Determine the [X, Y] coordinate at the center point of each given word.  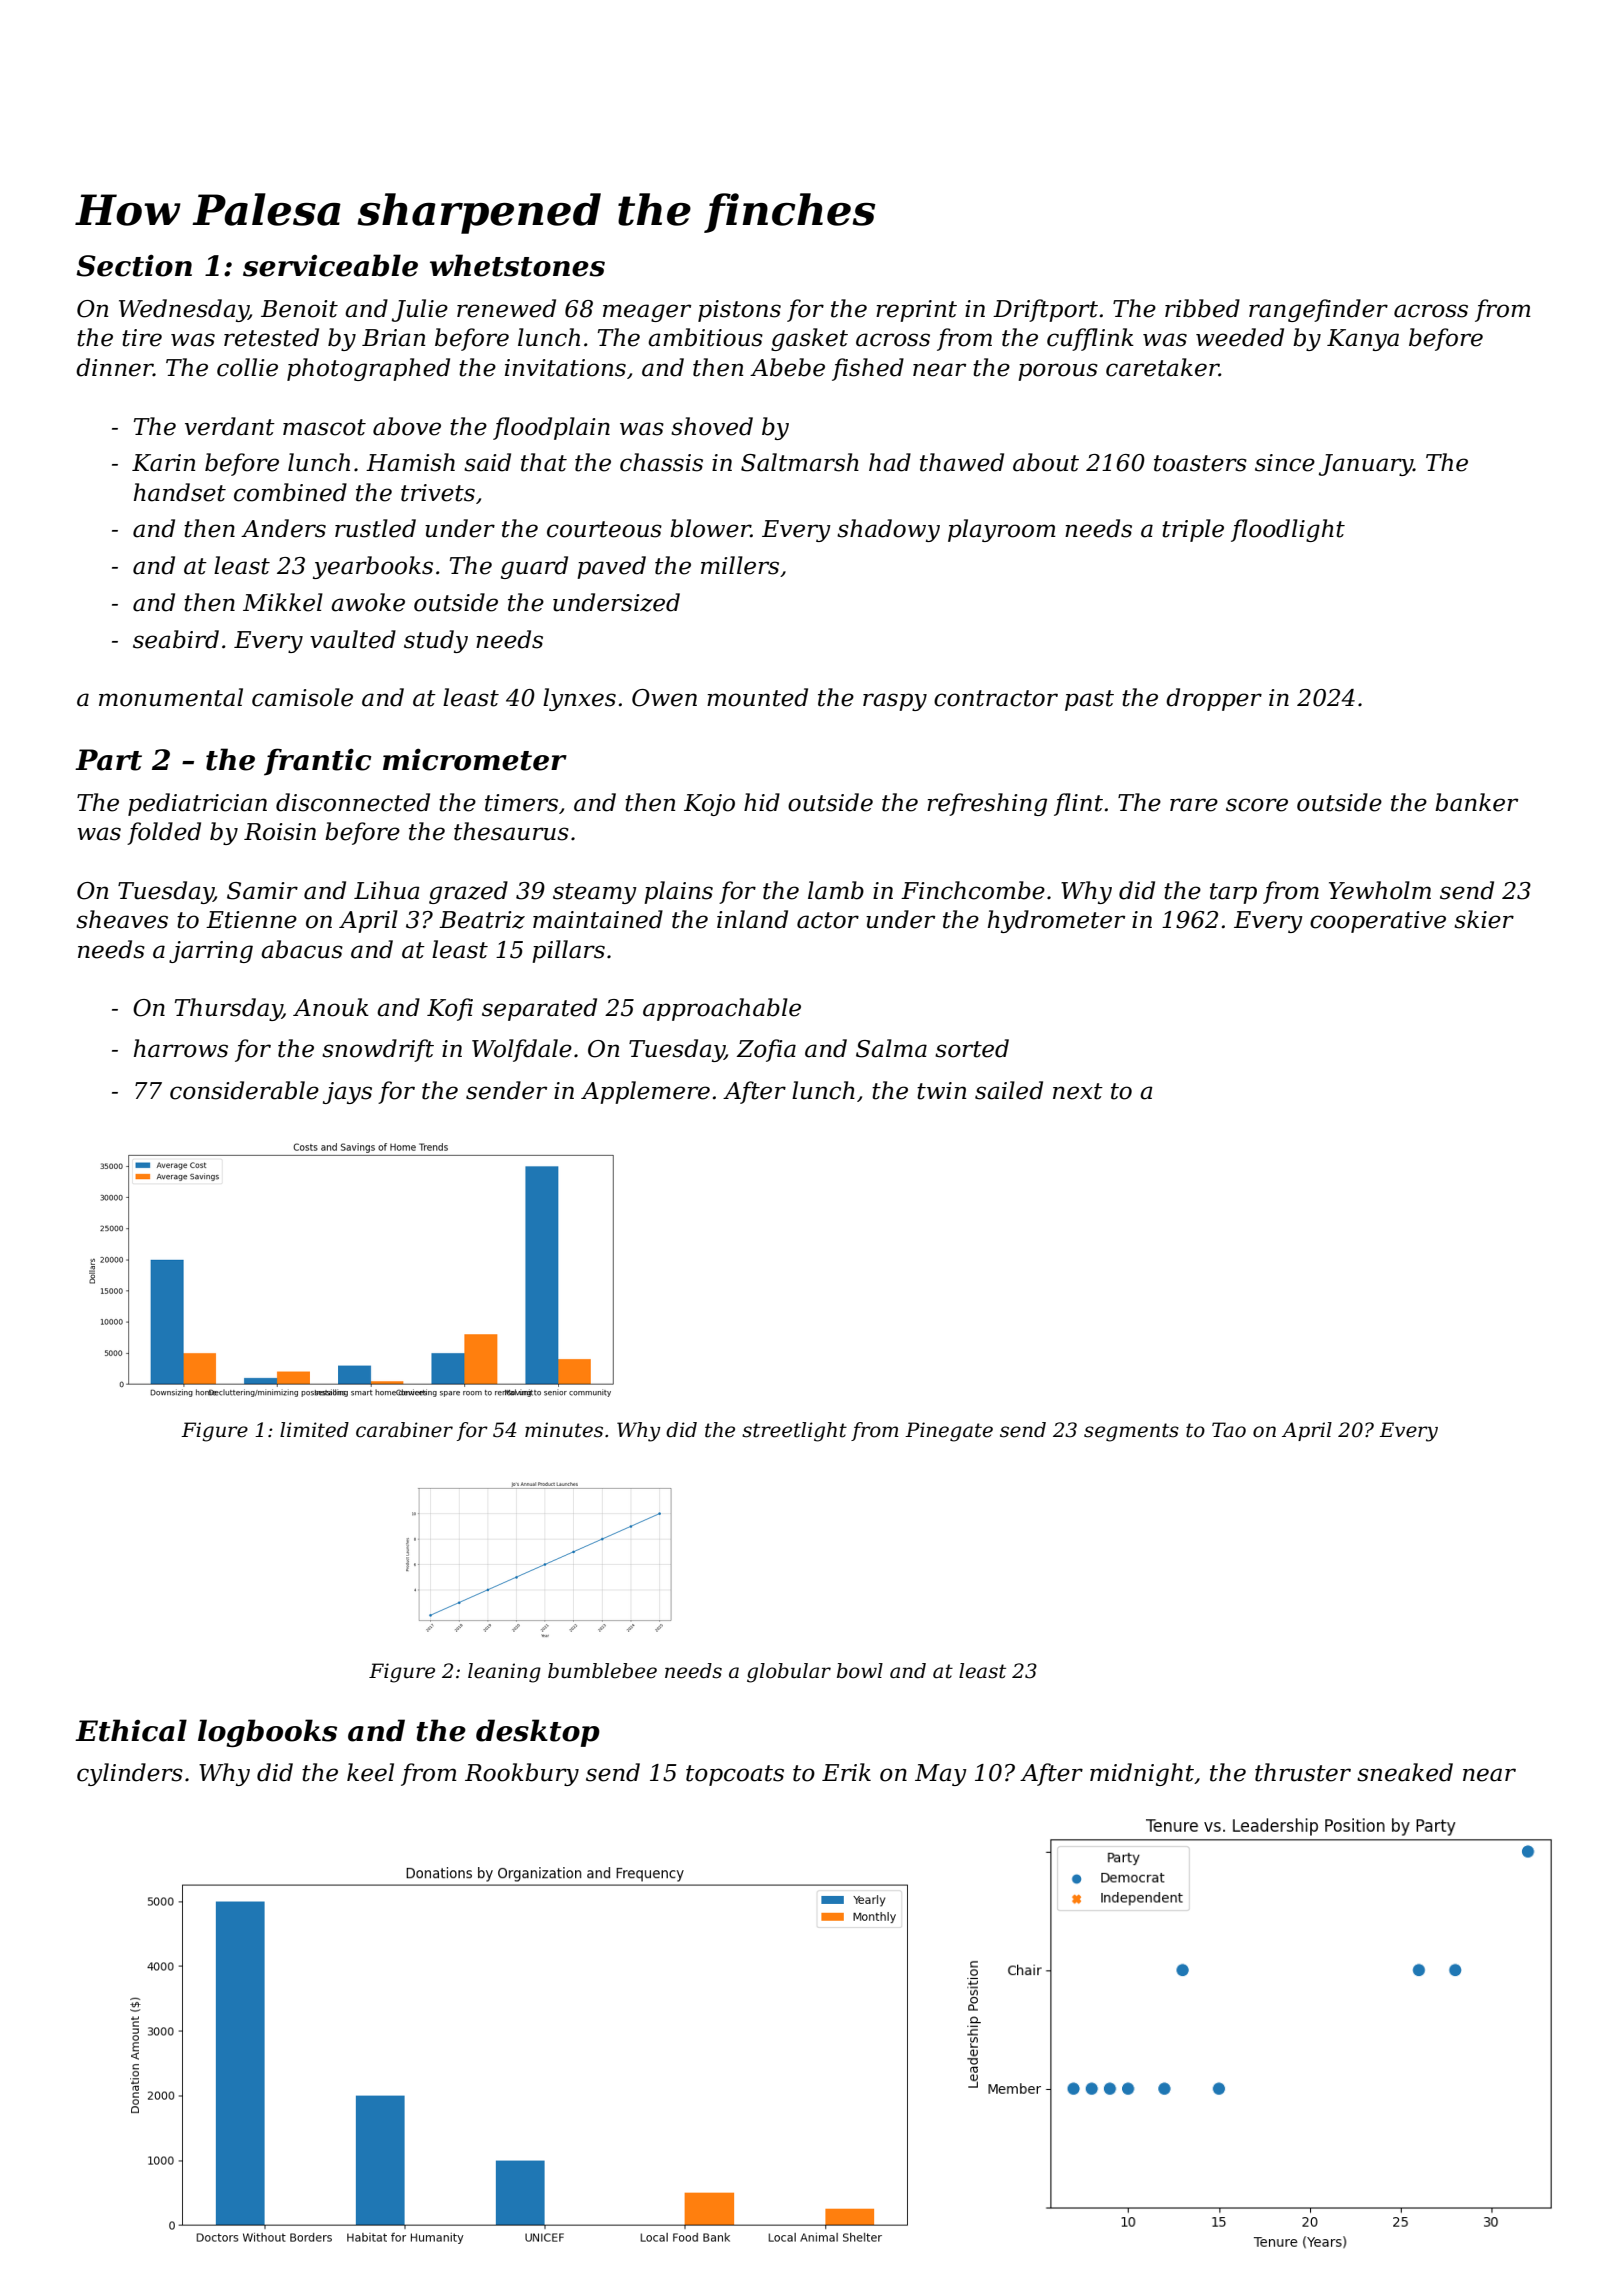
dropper [1214, 699]
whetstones [517, 265]
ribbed [1202, 308]
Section [134, 265]
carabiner [404, 1430]
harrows [181, 1048]
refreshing [987, 804]
